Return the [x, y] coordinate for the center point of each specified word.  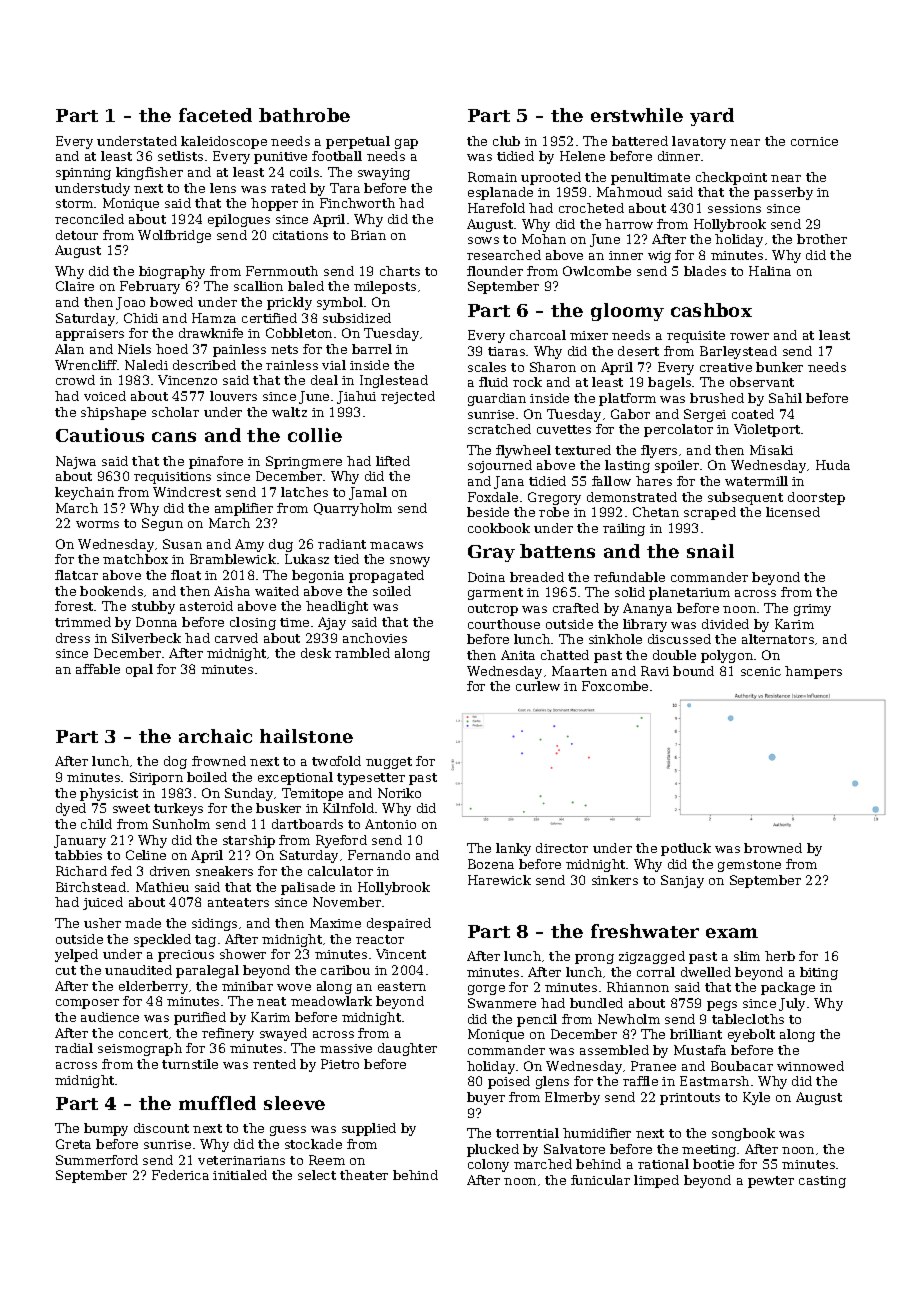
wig [659, 257]
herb [780, 956]
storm [74, 203]
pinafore [216, 462]
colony [488, 1165]
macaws [396, 545]
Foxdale [493, 497]
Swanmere [502, 1003]
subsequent [745, 498]
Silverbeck [146, 638]
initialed [240, 1175]
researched [504, 255]
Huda [833, 465]
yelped [76, 955]
